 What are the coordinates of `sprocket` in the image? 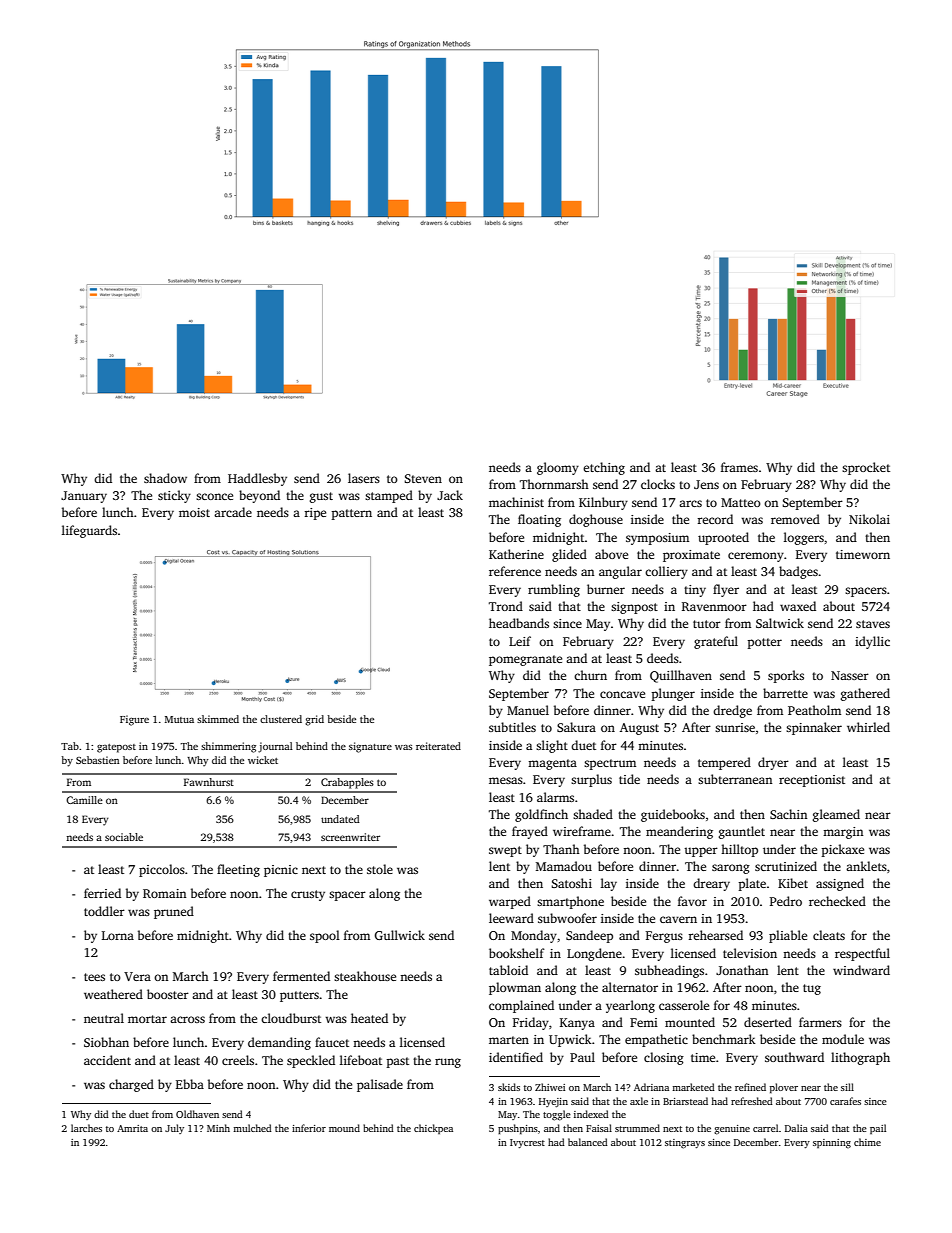 It's located at (866, 468).
